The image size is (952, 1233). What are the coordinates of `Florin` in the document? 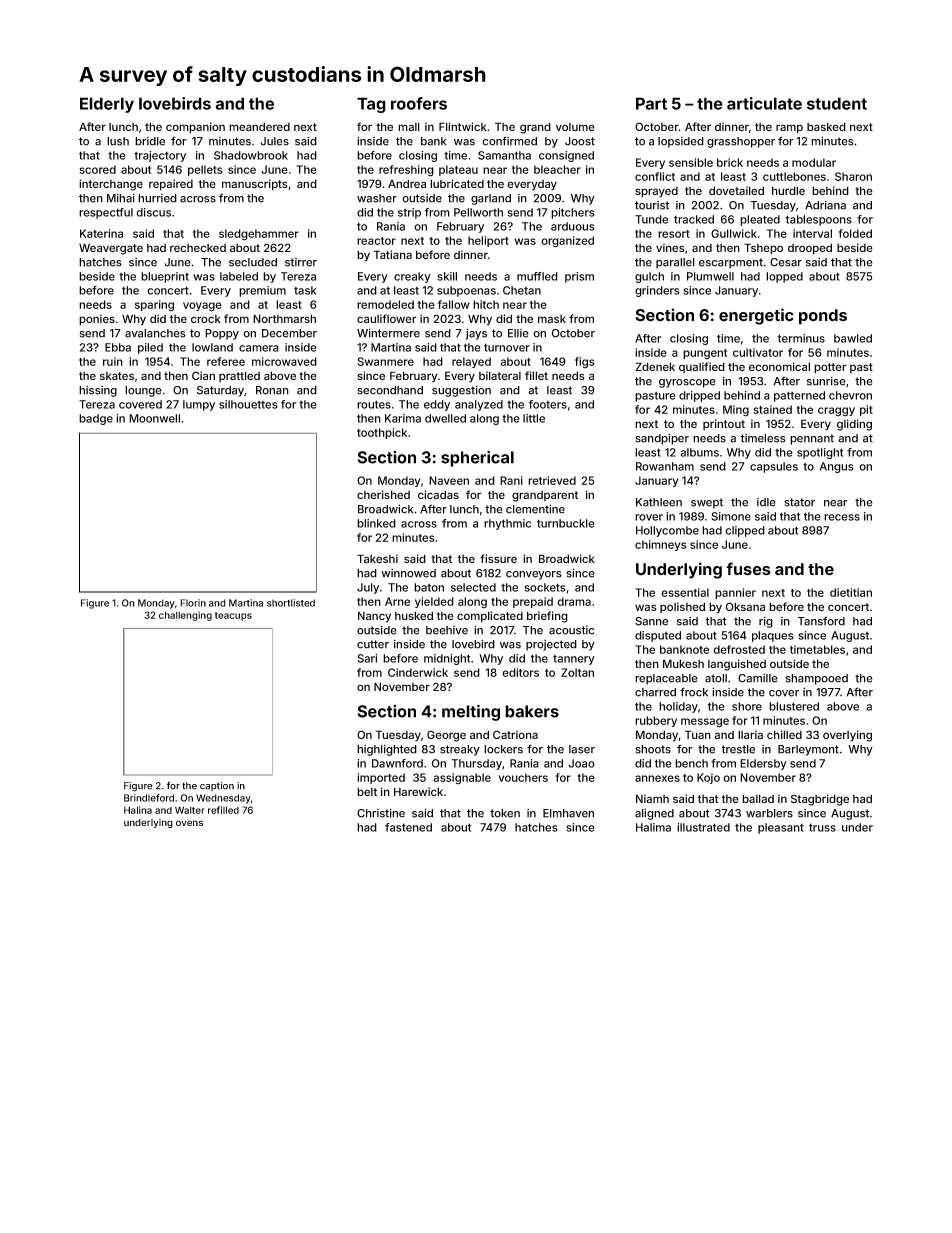 It's located at (193, 603).
